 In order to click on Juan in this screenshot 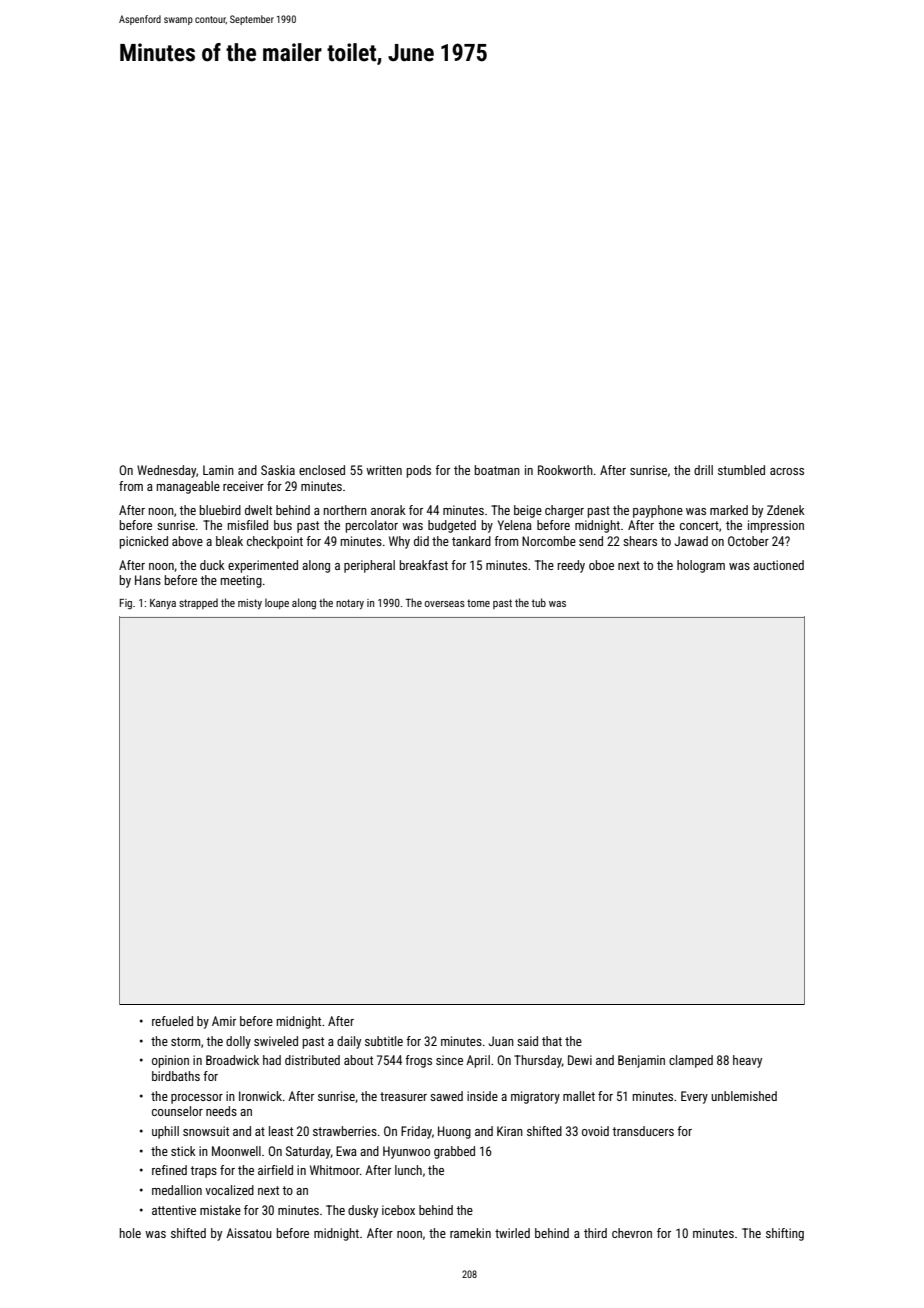, I will do `click(501, 1041)`.
